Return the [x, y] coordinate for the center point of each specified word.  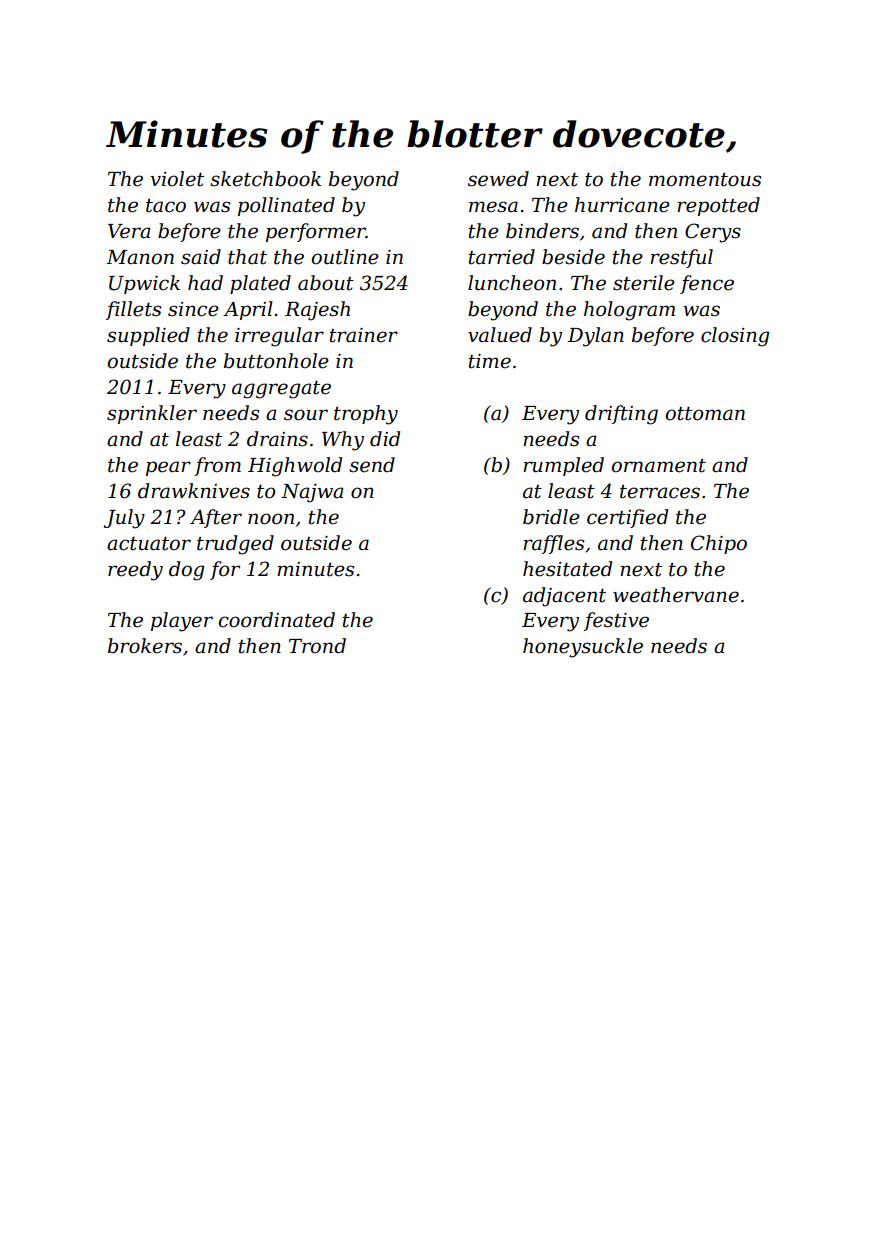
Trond [317, 646]
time [489, 361]
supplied [148, 336]
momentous [705, 180]
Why [343, 441]
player [182, 622]
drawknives [194, 491]
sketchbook [265, 179]
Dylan [595, 337]
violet [177, 179]
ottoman [705, 414]
